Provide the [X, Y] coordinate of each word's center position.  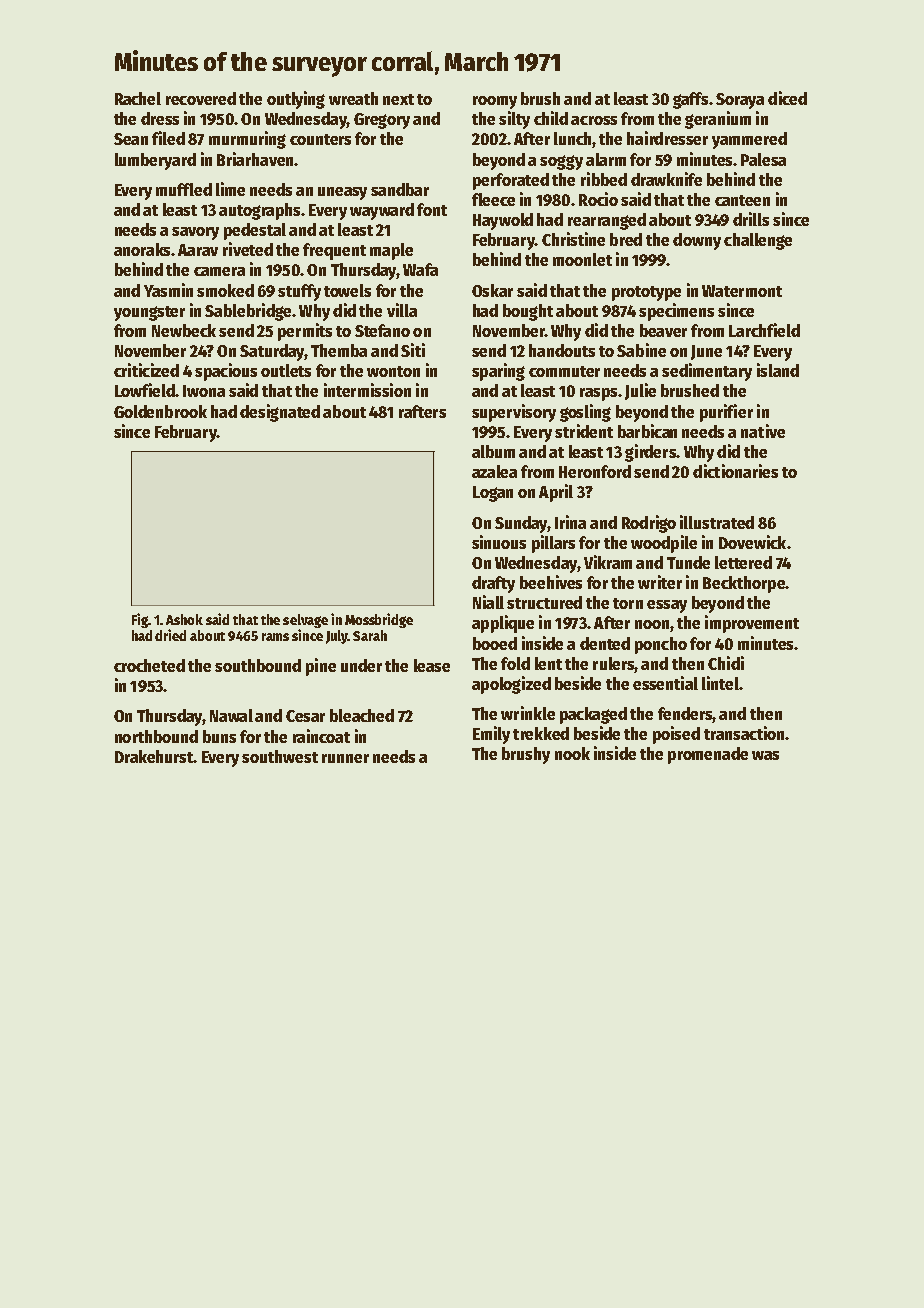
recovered [201, 98]
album [493, 451]
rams [275, 637]
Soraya [740, 101]
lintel [720, 683]
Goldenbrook [160, 411]
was [765, 755]
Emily [491, 735]
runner [345, 758]
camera [219, 271]
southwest [280, 756]
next [398, 99]
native [763, 431]
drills [751, 219]
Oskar [492, 290]
